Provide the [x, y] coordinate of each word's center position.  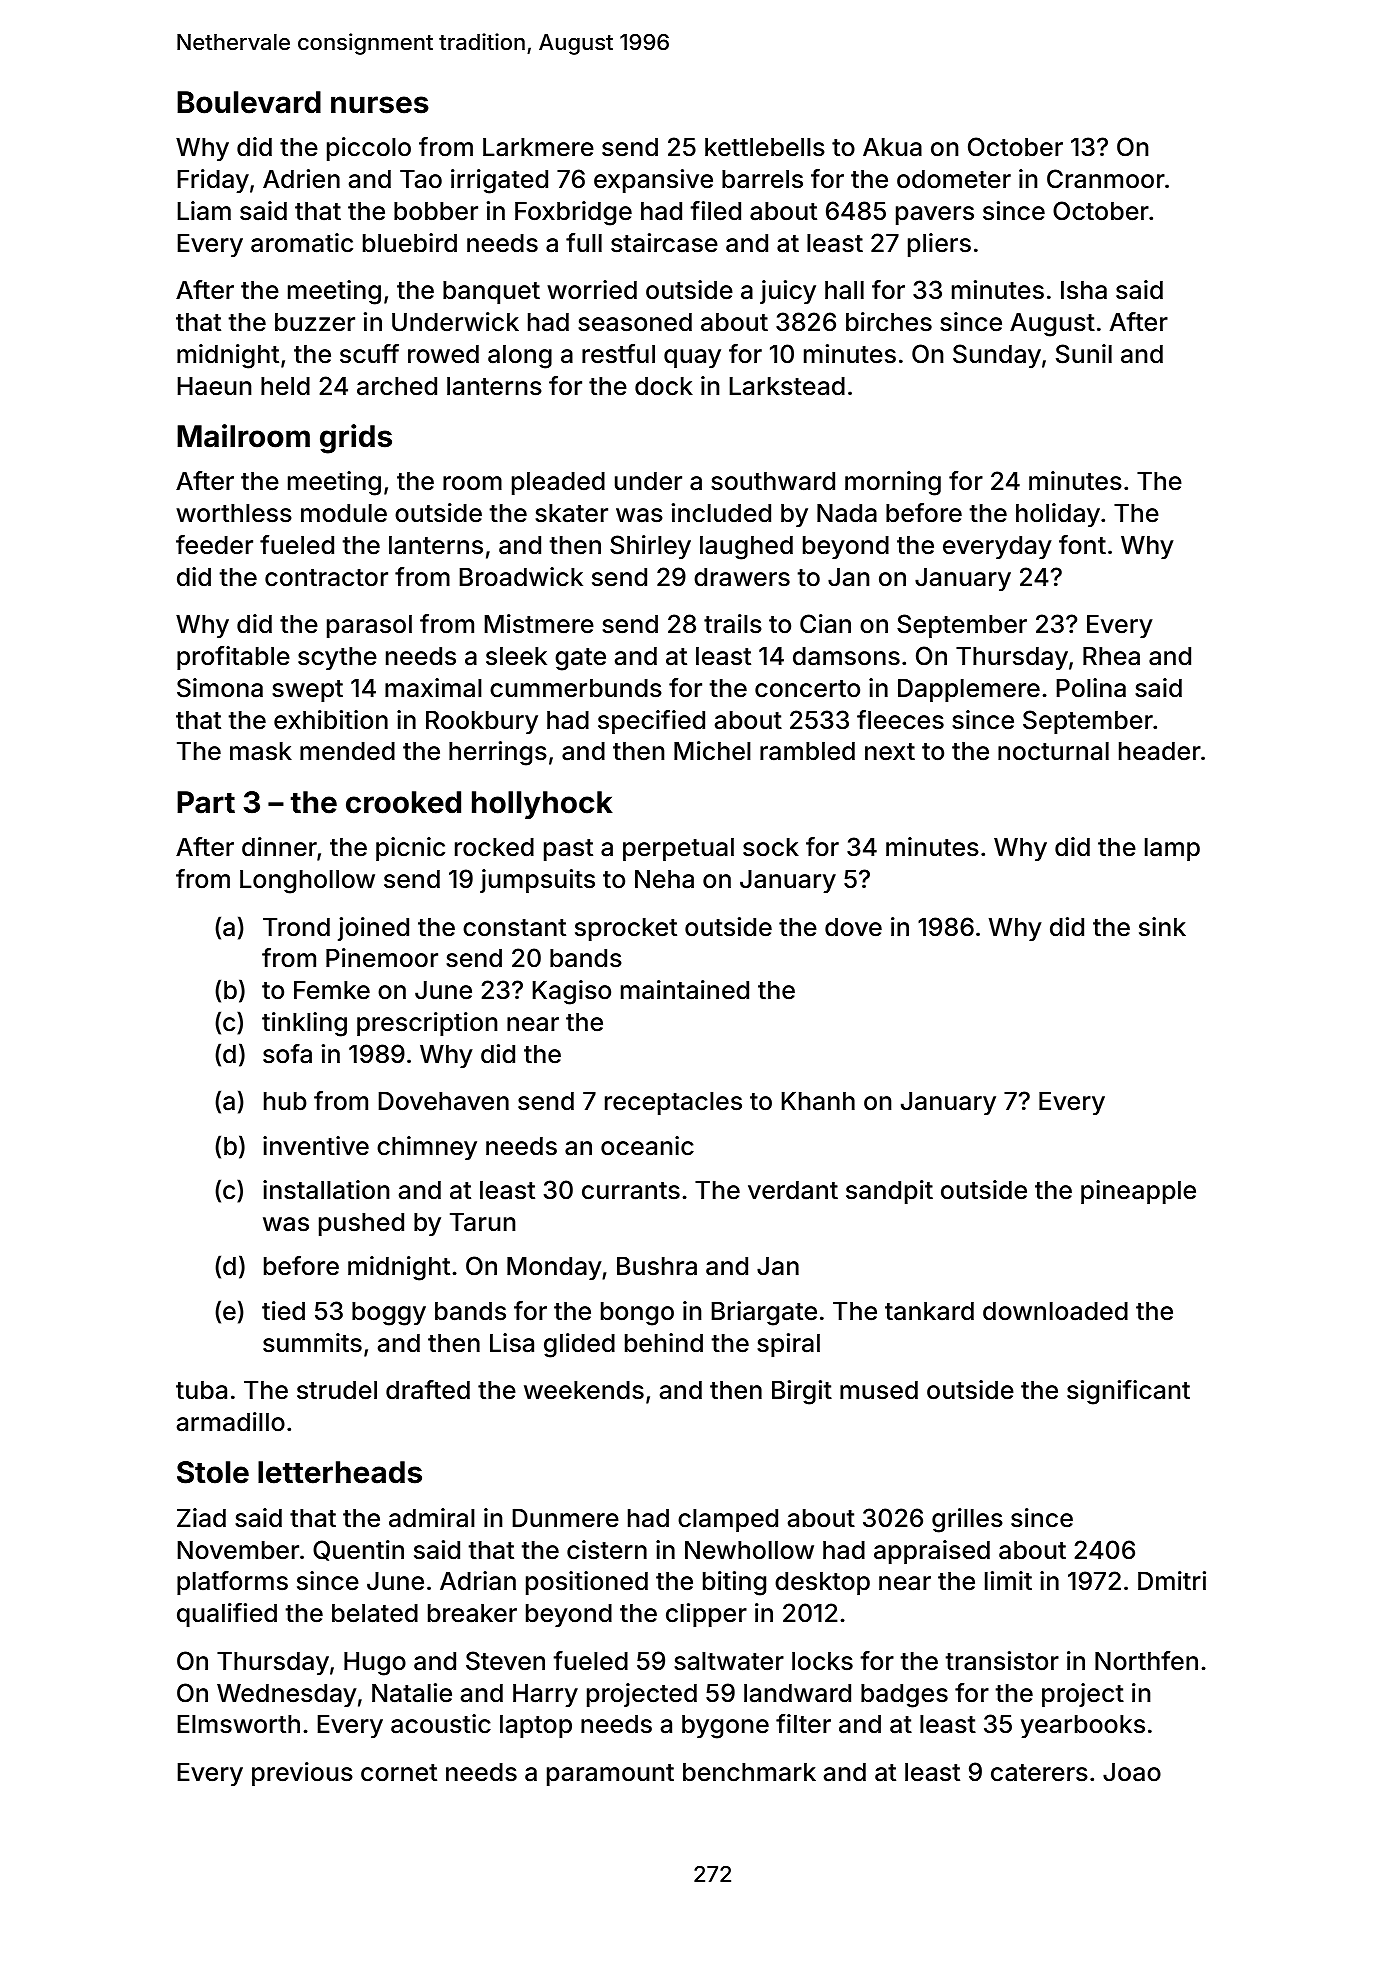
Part [206, 802]
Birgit [802, 1392]
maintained [685, 990]
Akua [892, 147]
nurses [380, 105]
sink [1162, 927]
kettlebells [765, 147]
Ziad [201, 1518]
